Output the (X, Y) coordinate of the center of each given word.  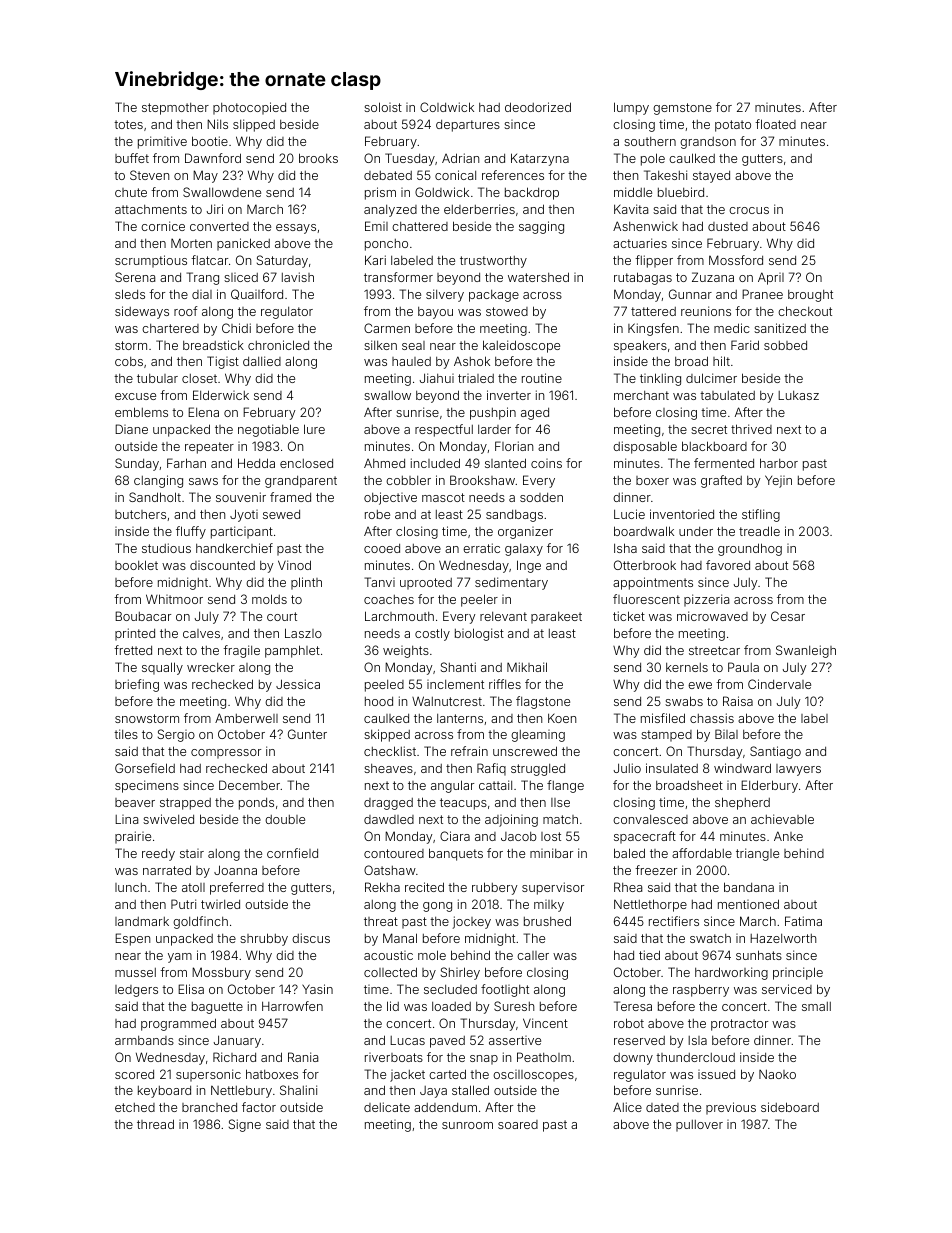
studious (166, 548)
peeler (479, 600)
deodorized (538, 107)
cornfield (292, 853)
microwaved (712, 616)
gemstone (682, 109)
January (237, 1041)
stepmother (175, 109)
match (560, 819)
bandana (749, 887)
